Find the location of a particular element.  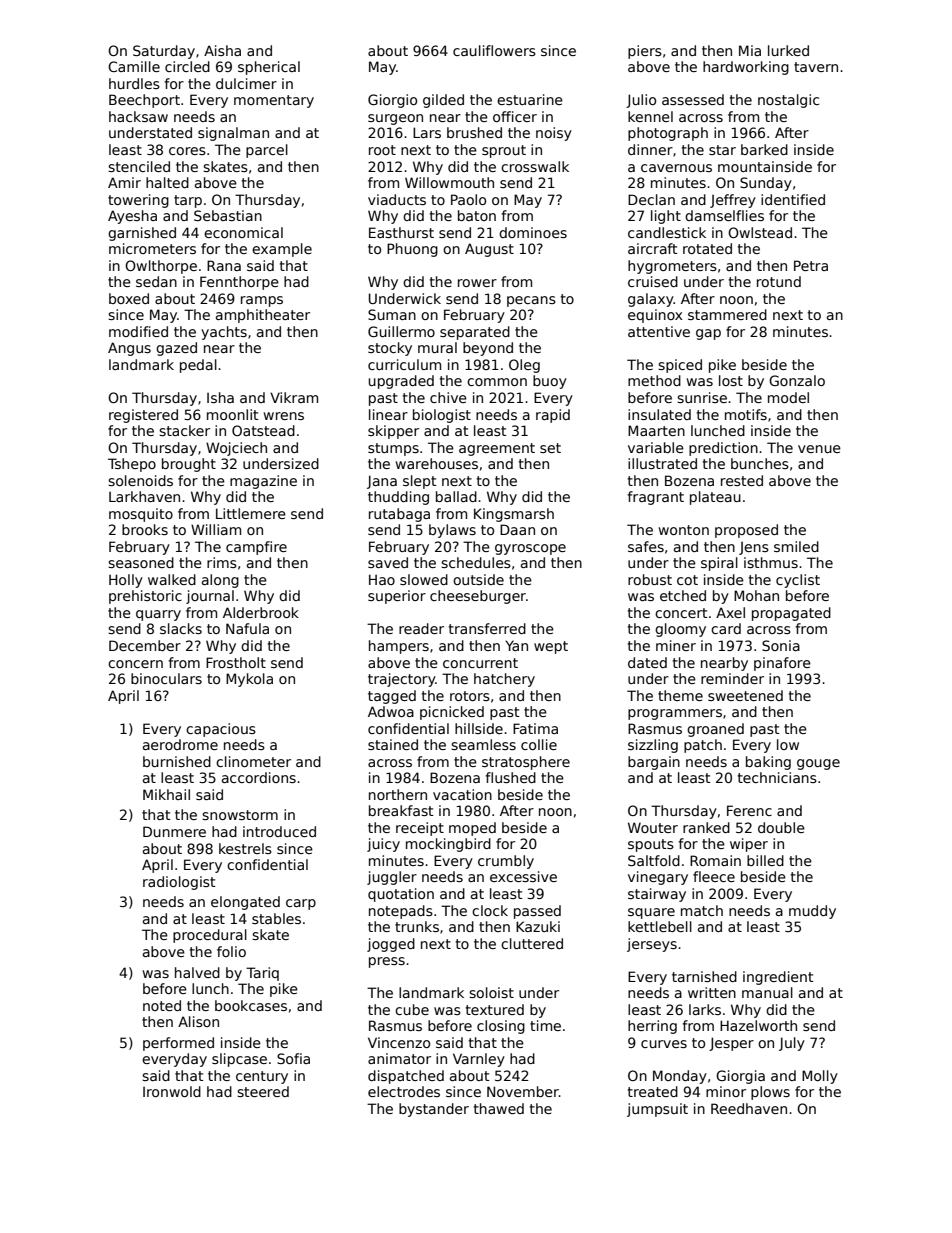

identified is located at coordinates (793, 199).
